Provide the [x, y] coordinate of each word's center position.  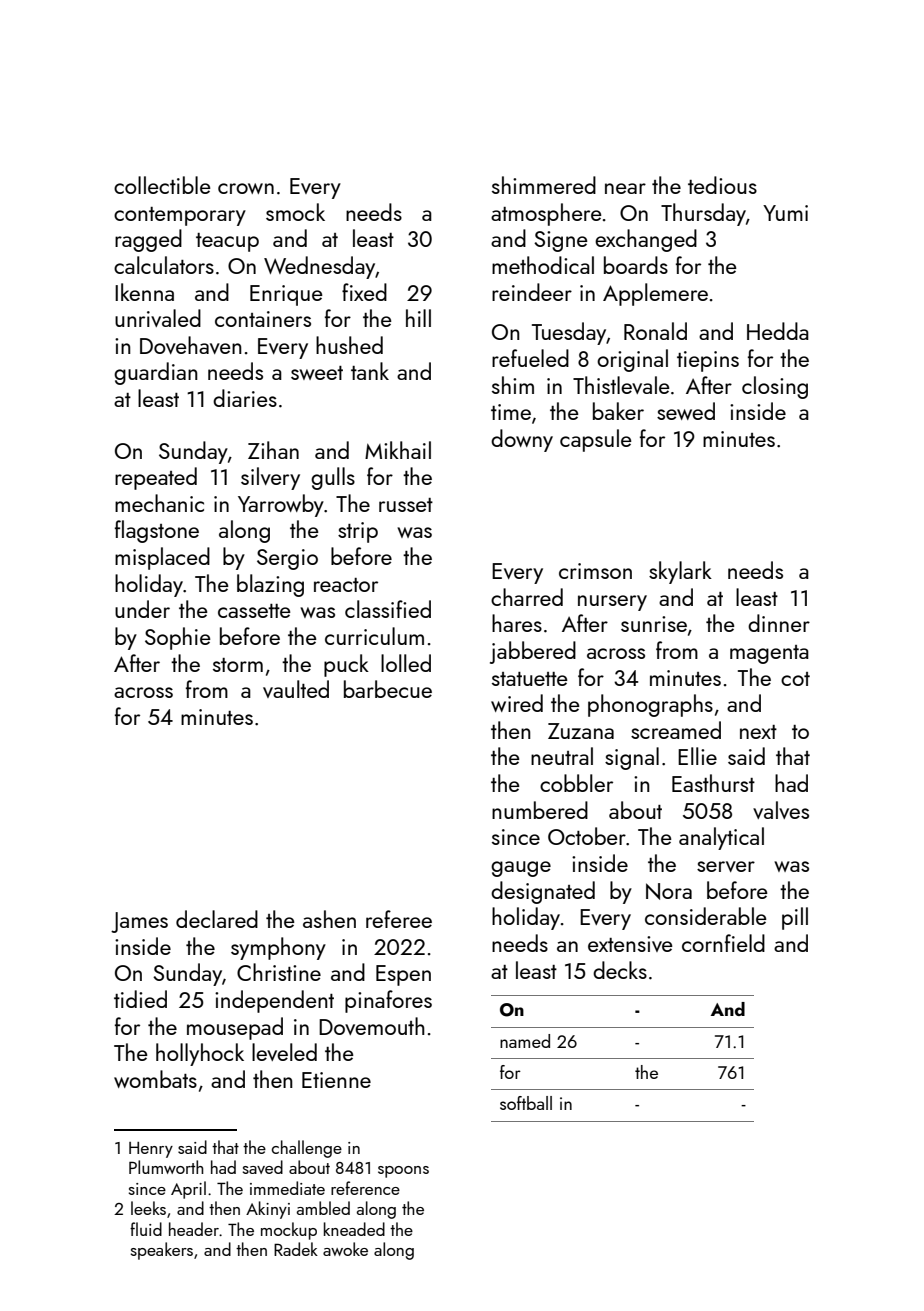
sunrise [654, 624]
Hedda [778, 331]
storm [238, 665]
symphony [278, 948]
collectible [162, 185]
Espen [403, 975]
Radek [296, 1249]
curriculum [374, 636]
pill [795, 918]
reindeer [532, 292]
